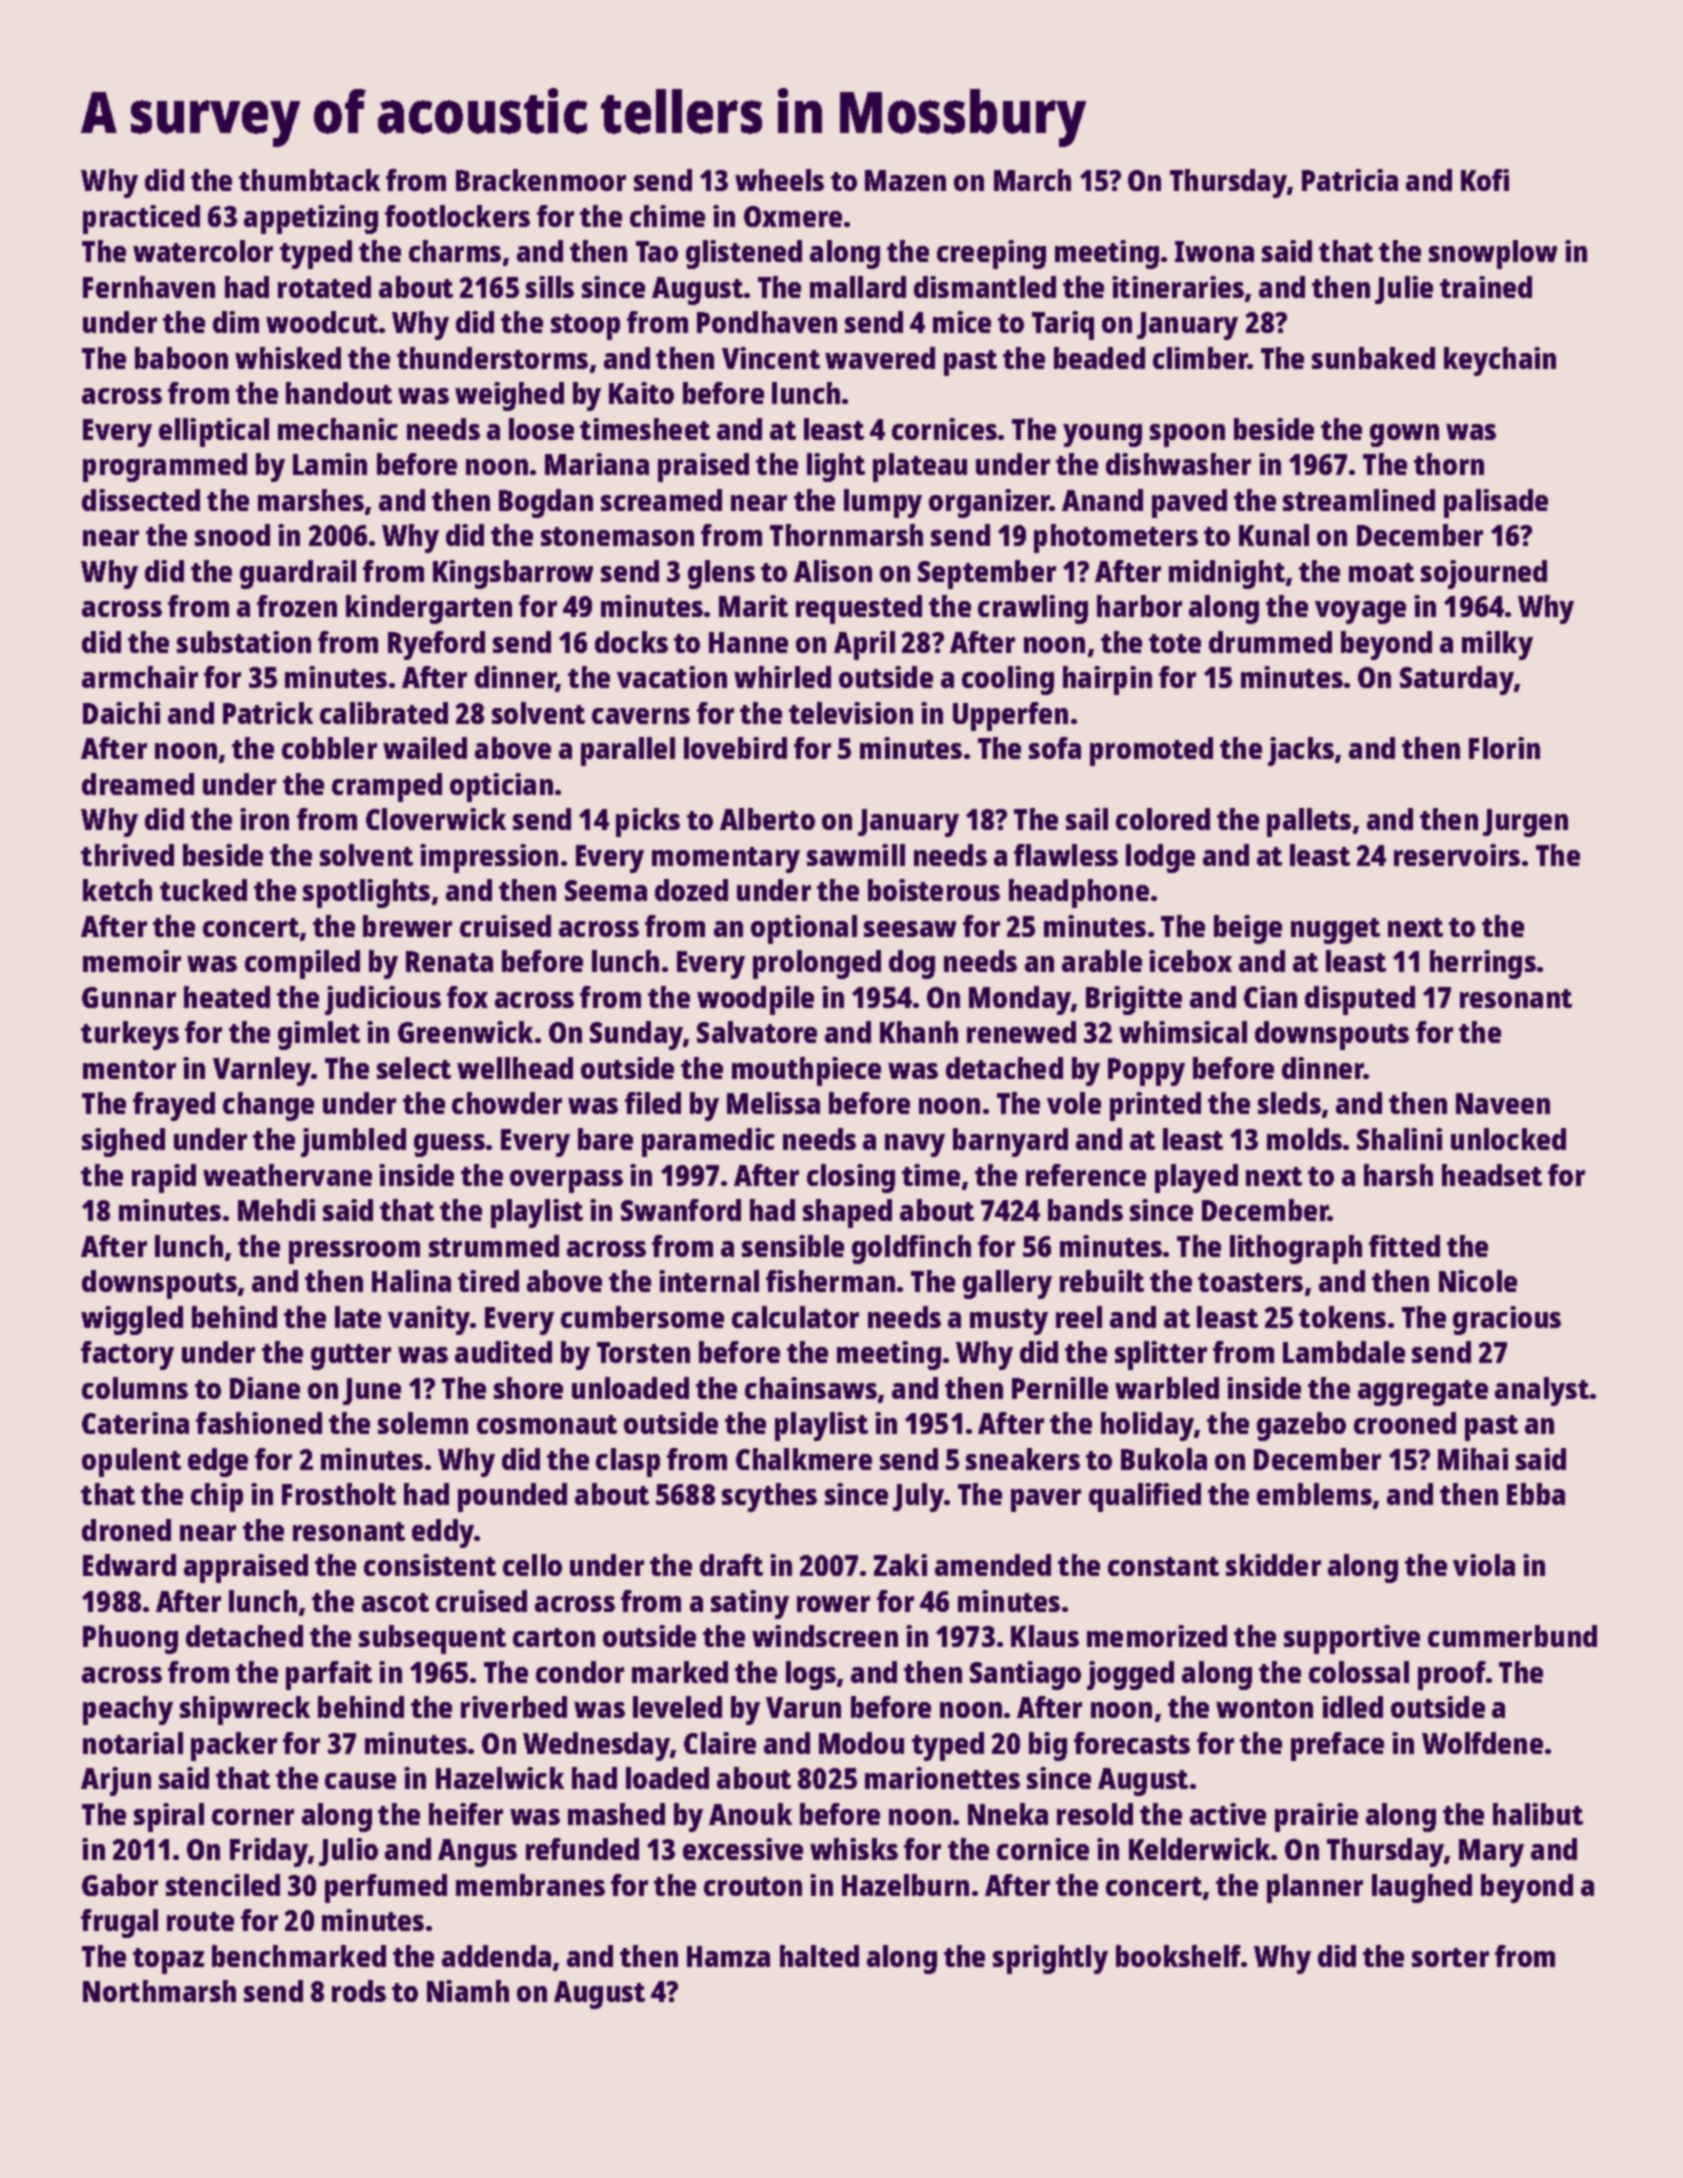 The height and width of the screenshot is (2178, 1683). What do you see at coordinates (1032, 180) in the screenshot?
I see `March` at bounding box center [1032, 180].
